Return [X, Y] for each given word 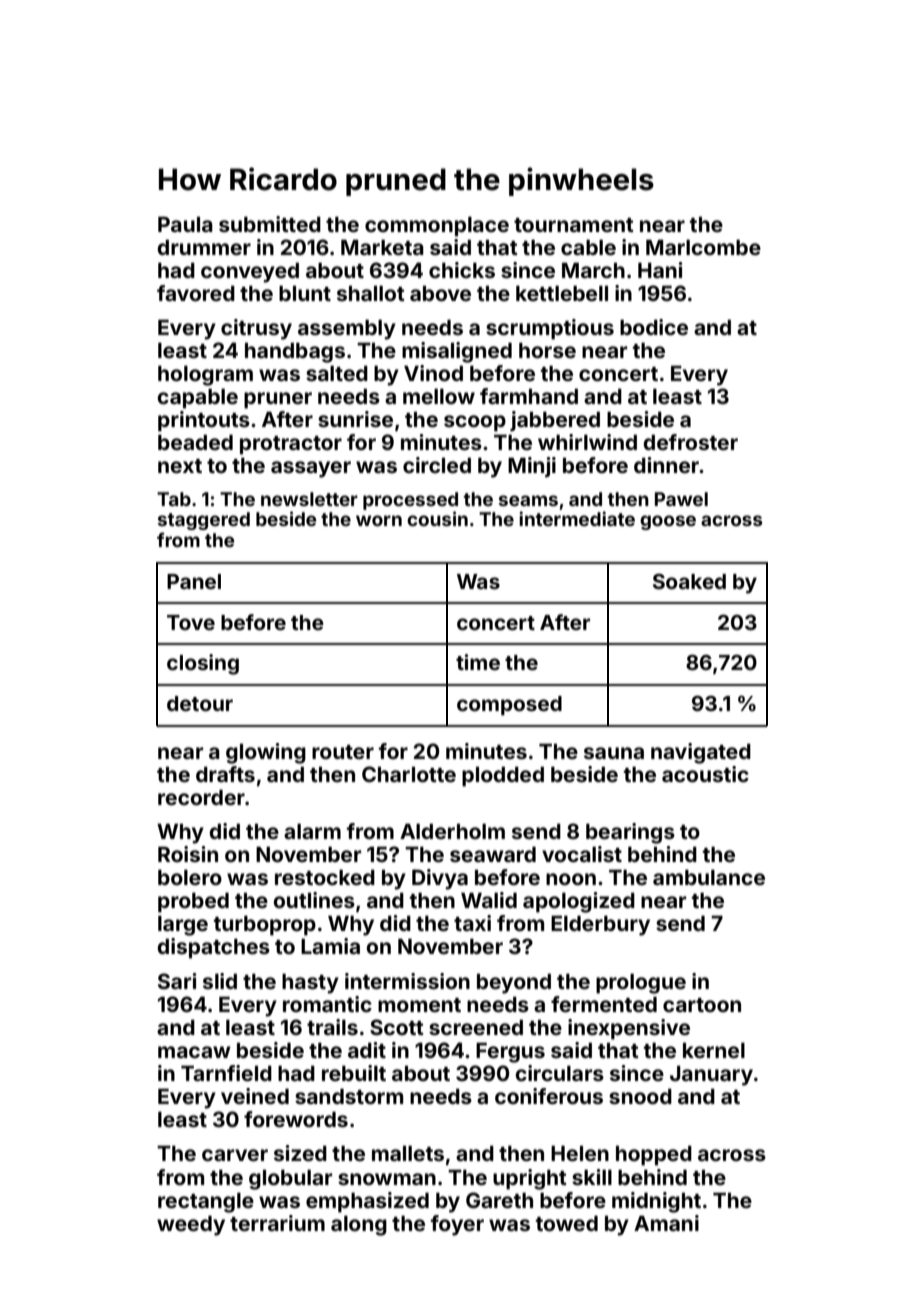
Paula [185, 224]
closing [203, 664]
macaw [194, 1052]
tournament [574, 225]
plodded [503, 776]
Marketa [382, 247]
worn [379, 520]
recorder [201, 797]
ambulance [709, 877]
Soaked [689, 581]
